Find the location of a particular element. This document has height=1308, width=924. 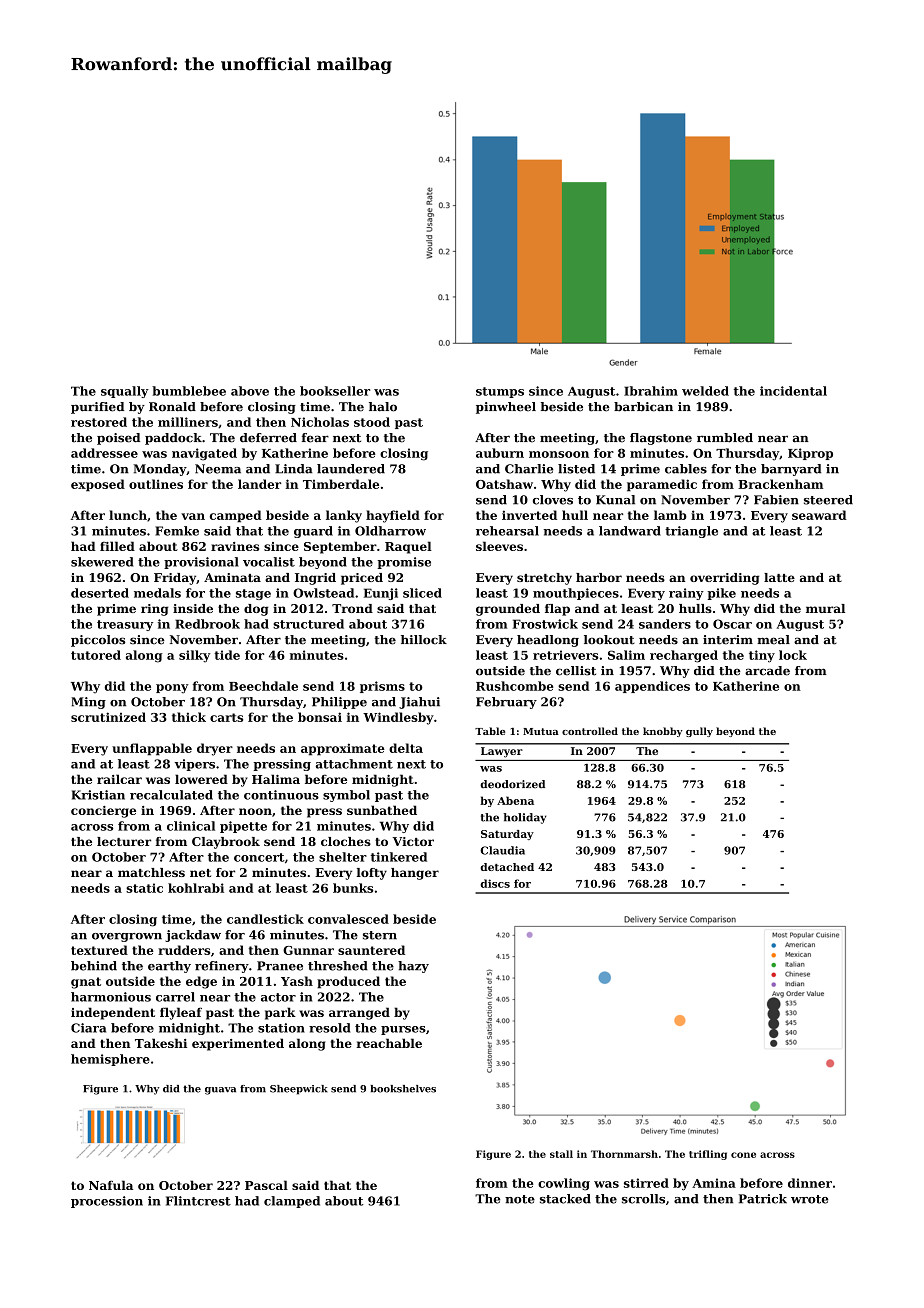

stumps is located at coordinates (500, 392).
